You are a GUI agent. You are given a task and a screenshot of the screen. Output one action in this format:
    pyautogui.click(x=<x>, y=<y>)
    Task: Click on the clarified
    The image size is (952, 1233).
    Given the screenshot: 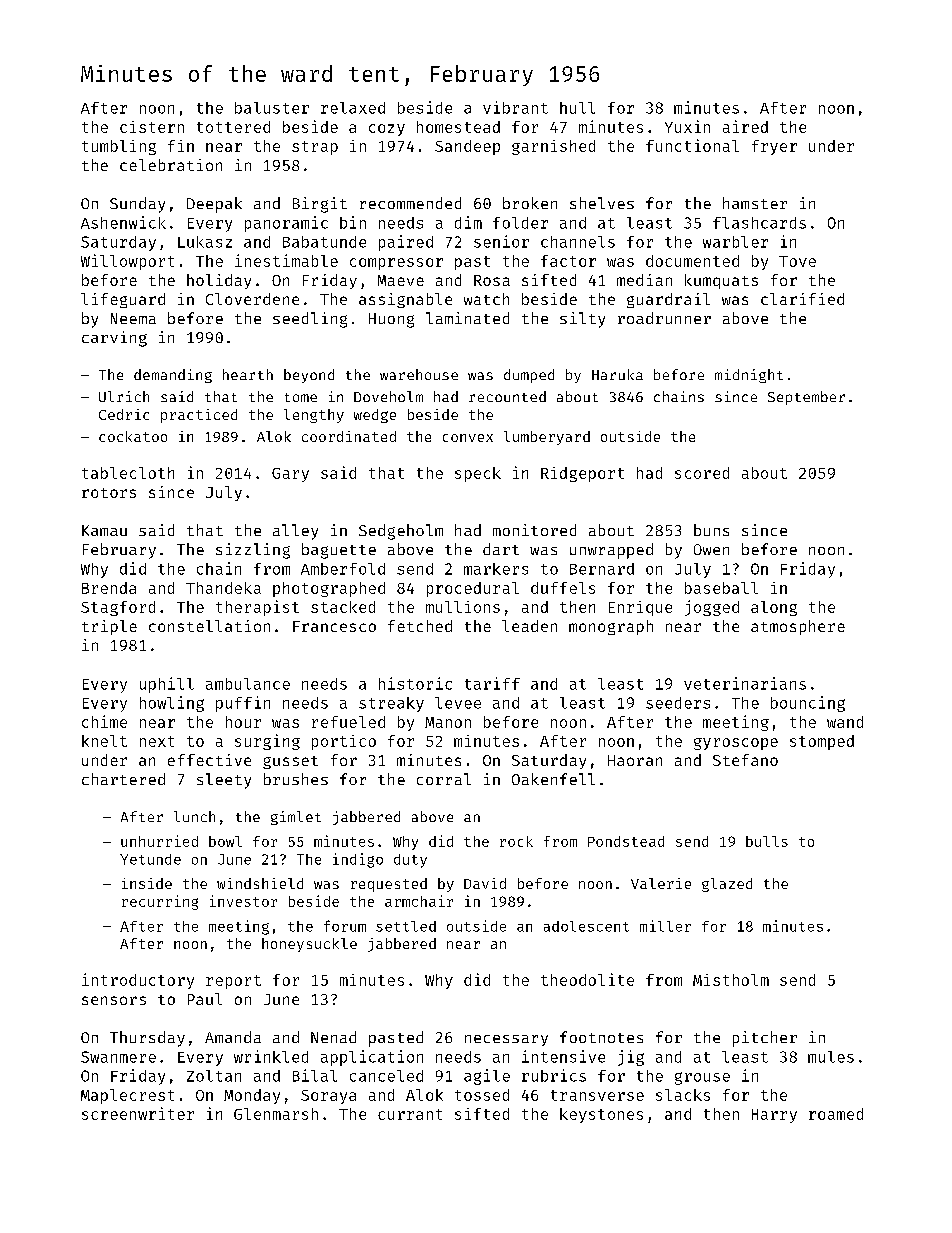 What is the action you would take?
    pyautogui.click(x=802, y=299)
